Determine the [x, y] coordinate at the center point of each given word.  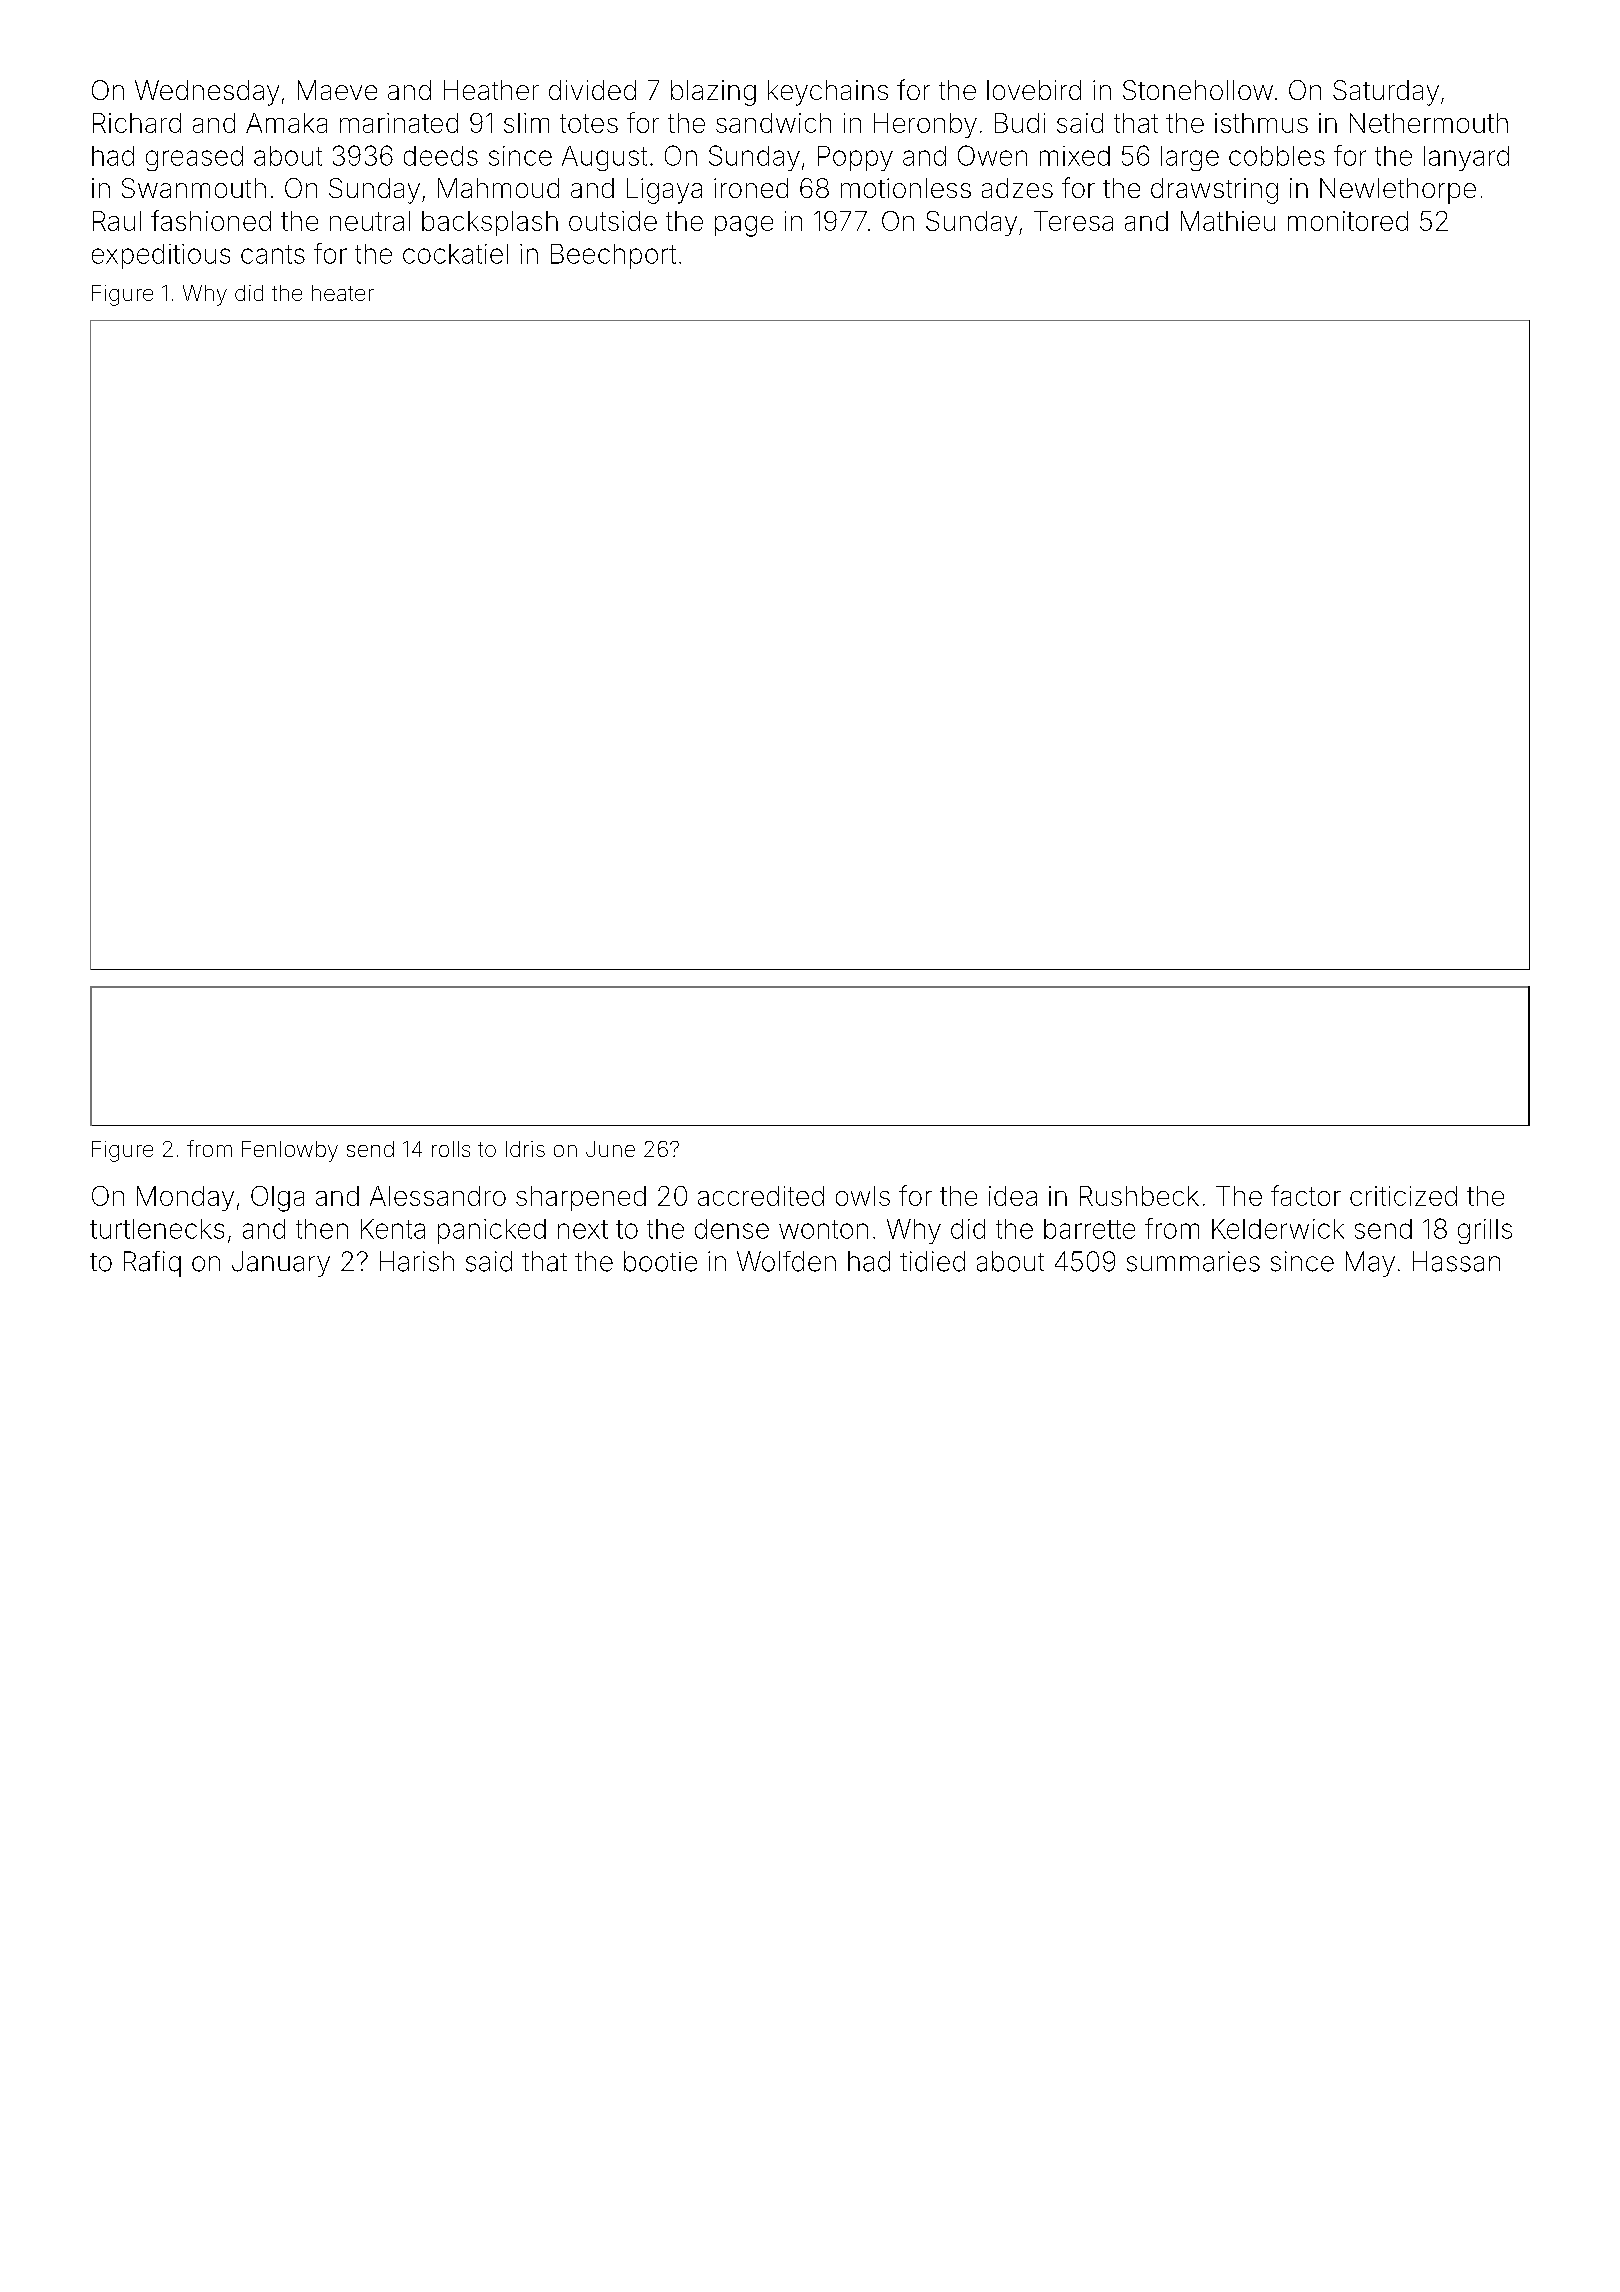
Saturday [1386, 93]
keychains [828, 93]
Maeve [337, 90]
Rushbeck [1139, 1196]
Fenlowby [290, 1151]
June [610, 1149]
